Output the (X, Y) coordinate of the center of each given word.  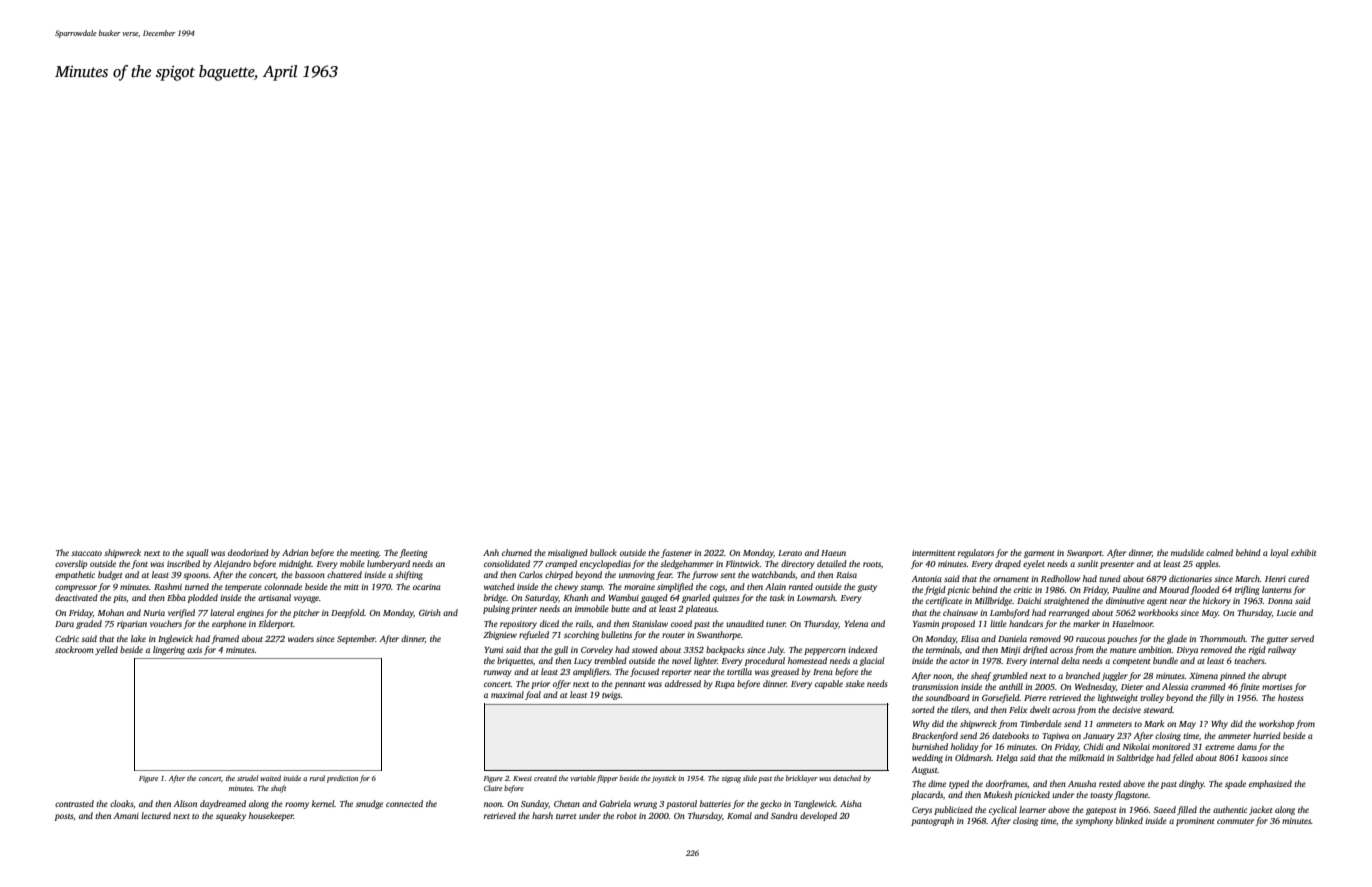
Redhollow (1061, 578)
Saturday (542, 598)
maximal (507, 694)
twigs (611, 696)
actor (959, 661)
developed (818, 816)
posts (63, 817)
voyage (306, 599)
